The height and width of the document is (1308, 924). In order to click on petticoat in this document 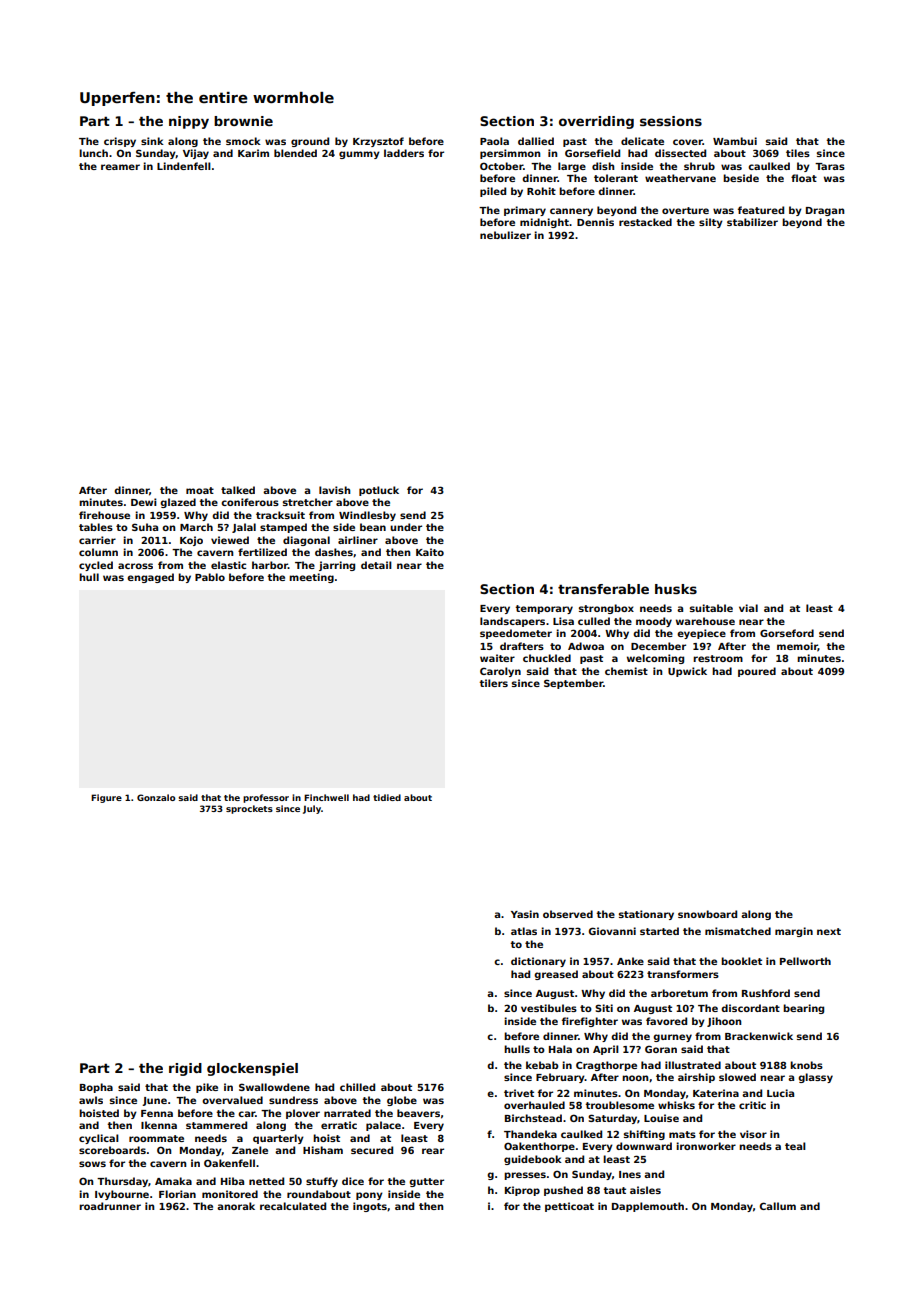, I will do `click(569, 1207)`.
